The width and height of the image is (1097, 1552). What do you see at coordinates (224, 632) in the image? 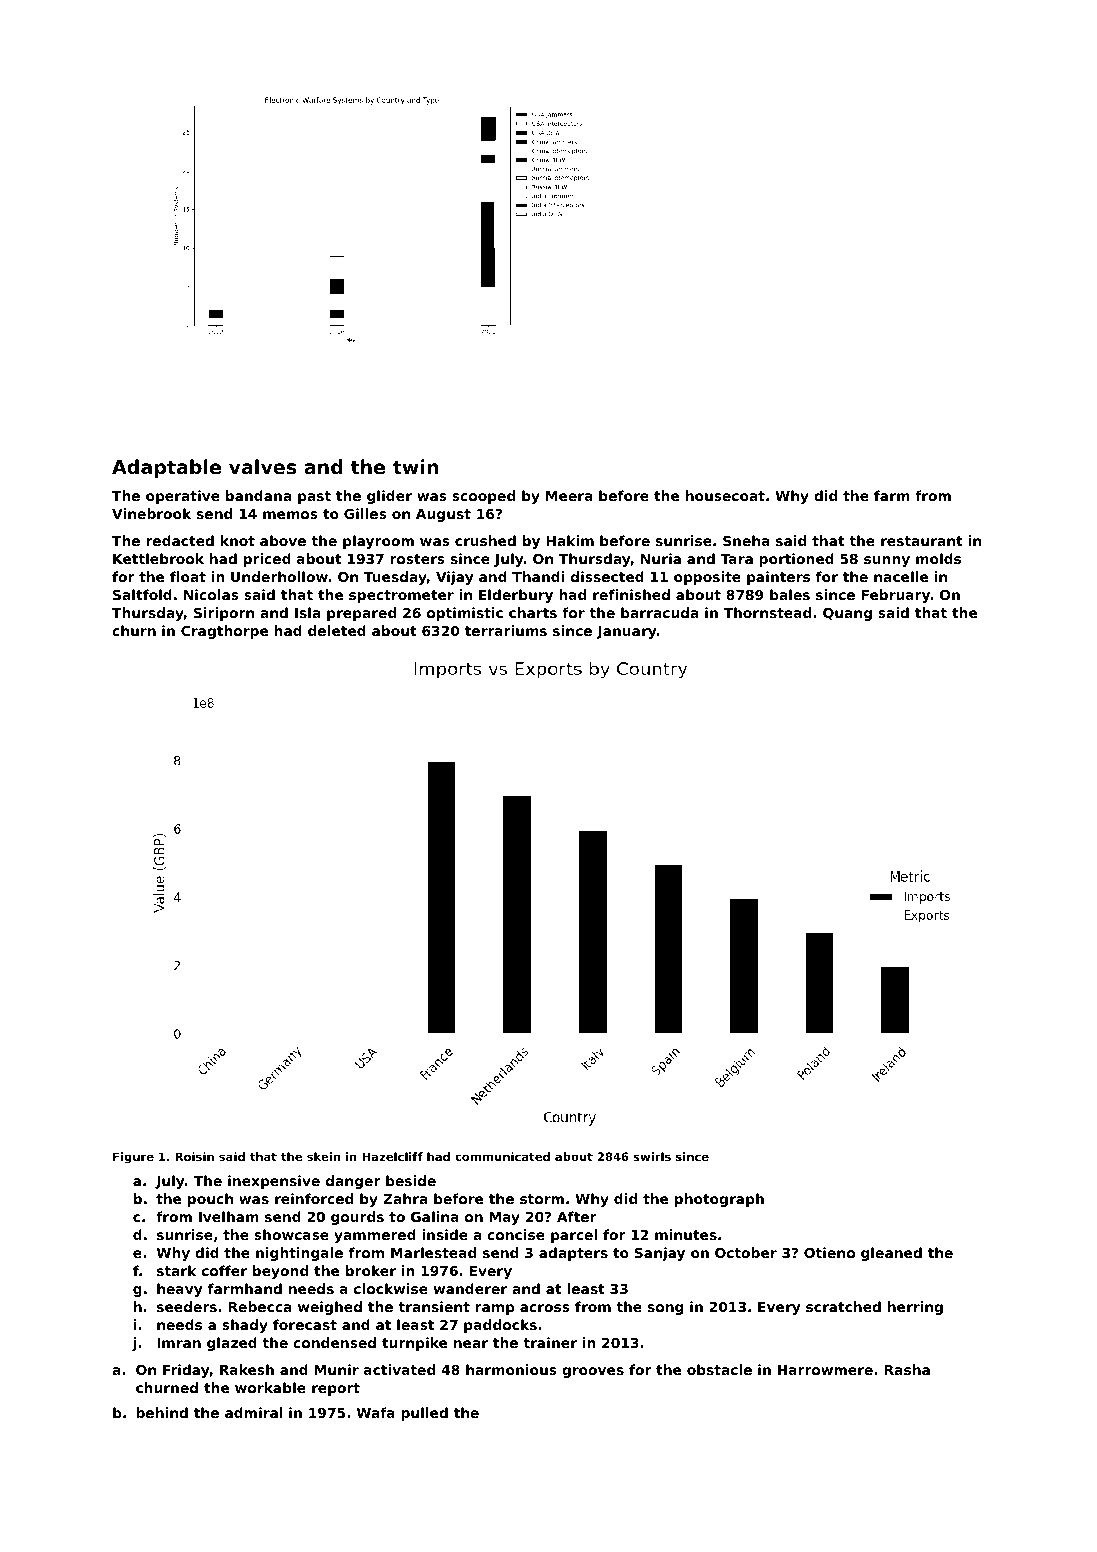
I see `Cragthorpe` at bounding box center [224, 632].
